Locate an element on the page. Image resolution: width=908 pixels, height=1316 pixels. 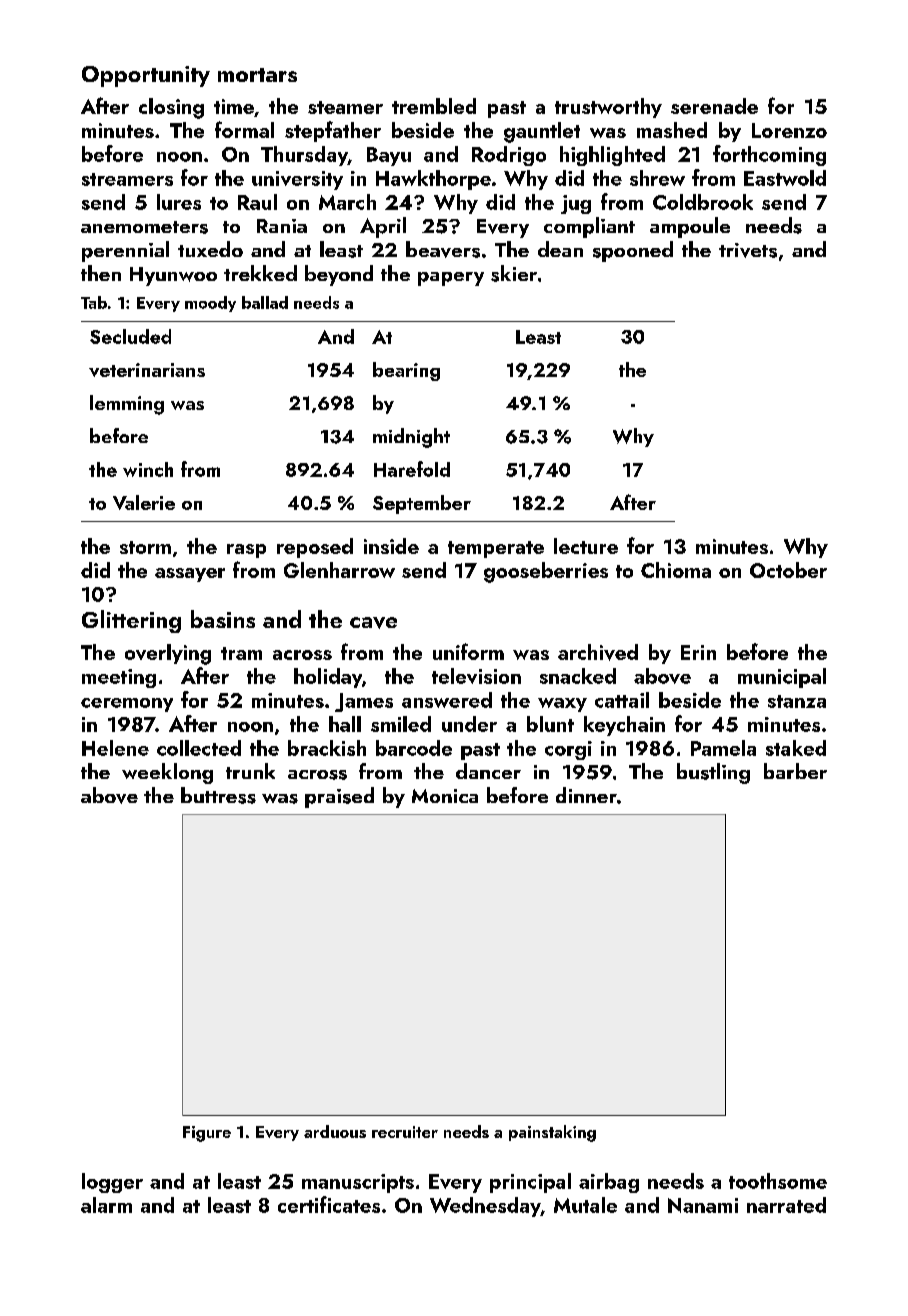
buttress is located at coordinates (218, 795).
